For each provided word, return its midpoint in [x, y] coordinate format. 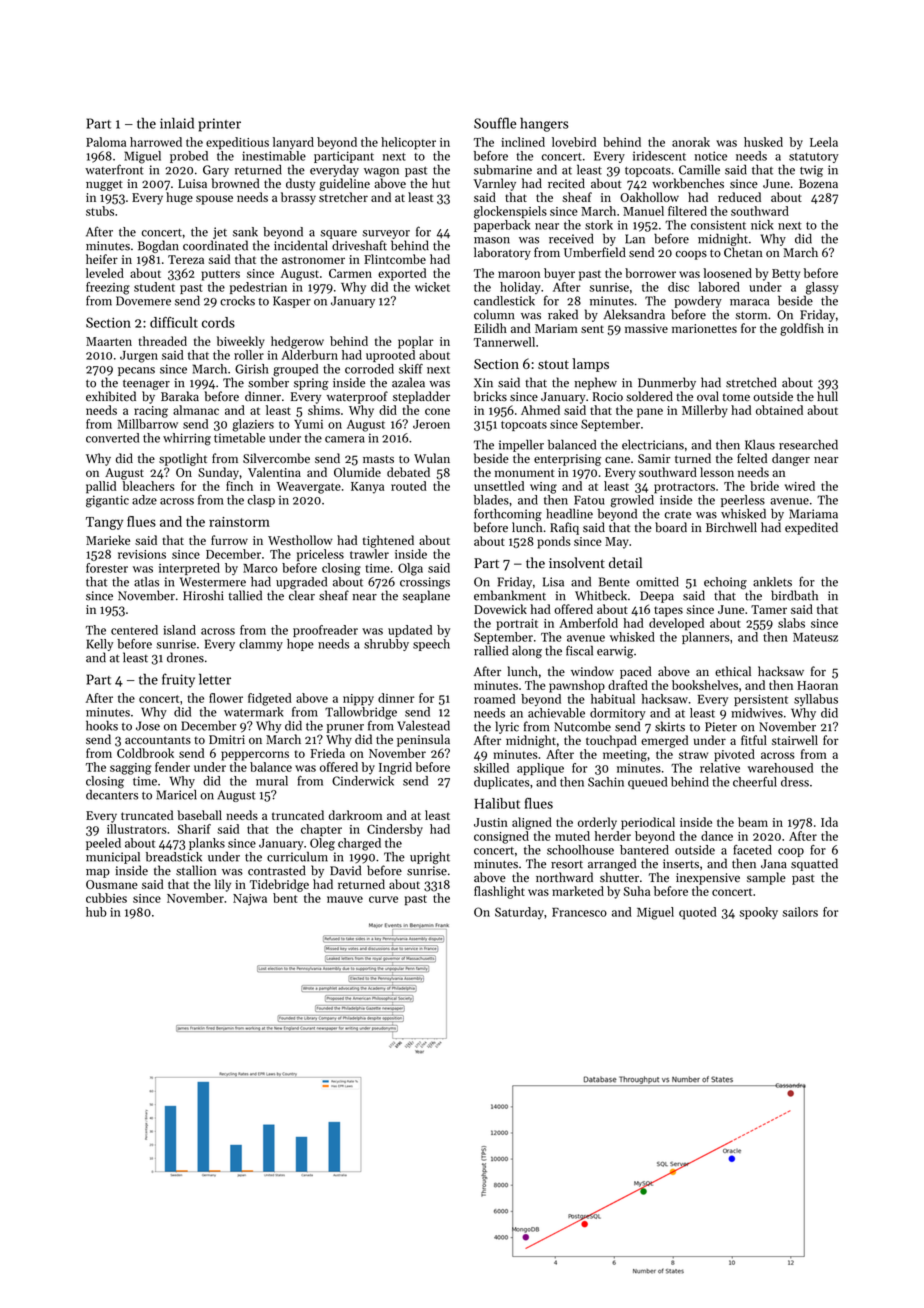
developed [676, 624]
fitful [754, 740]
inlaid [177, 123]
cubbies [106, 898]
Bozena [818, 183]
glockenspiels [510, 212]
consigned [501, 837]
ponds [554, 542]
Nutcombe [582, 726]
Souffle [495, 123]
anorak [691, 142]
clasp [261, 501]
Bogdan [158, 246]
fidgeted [270, 699]
